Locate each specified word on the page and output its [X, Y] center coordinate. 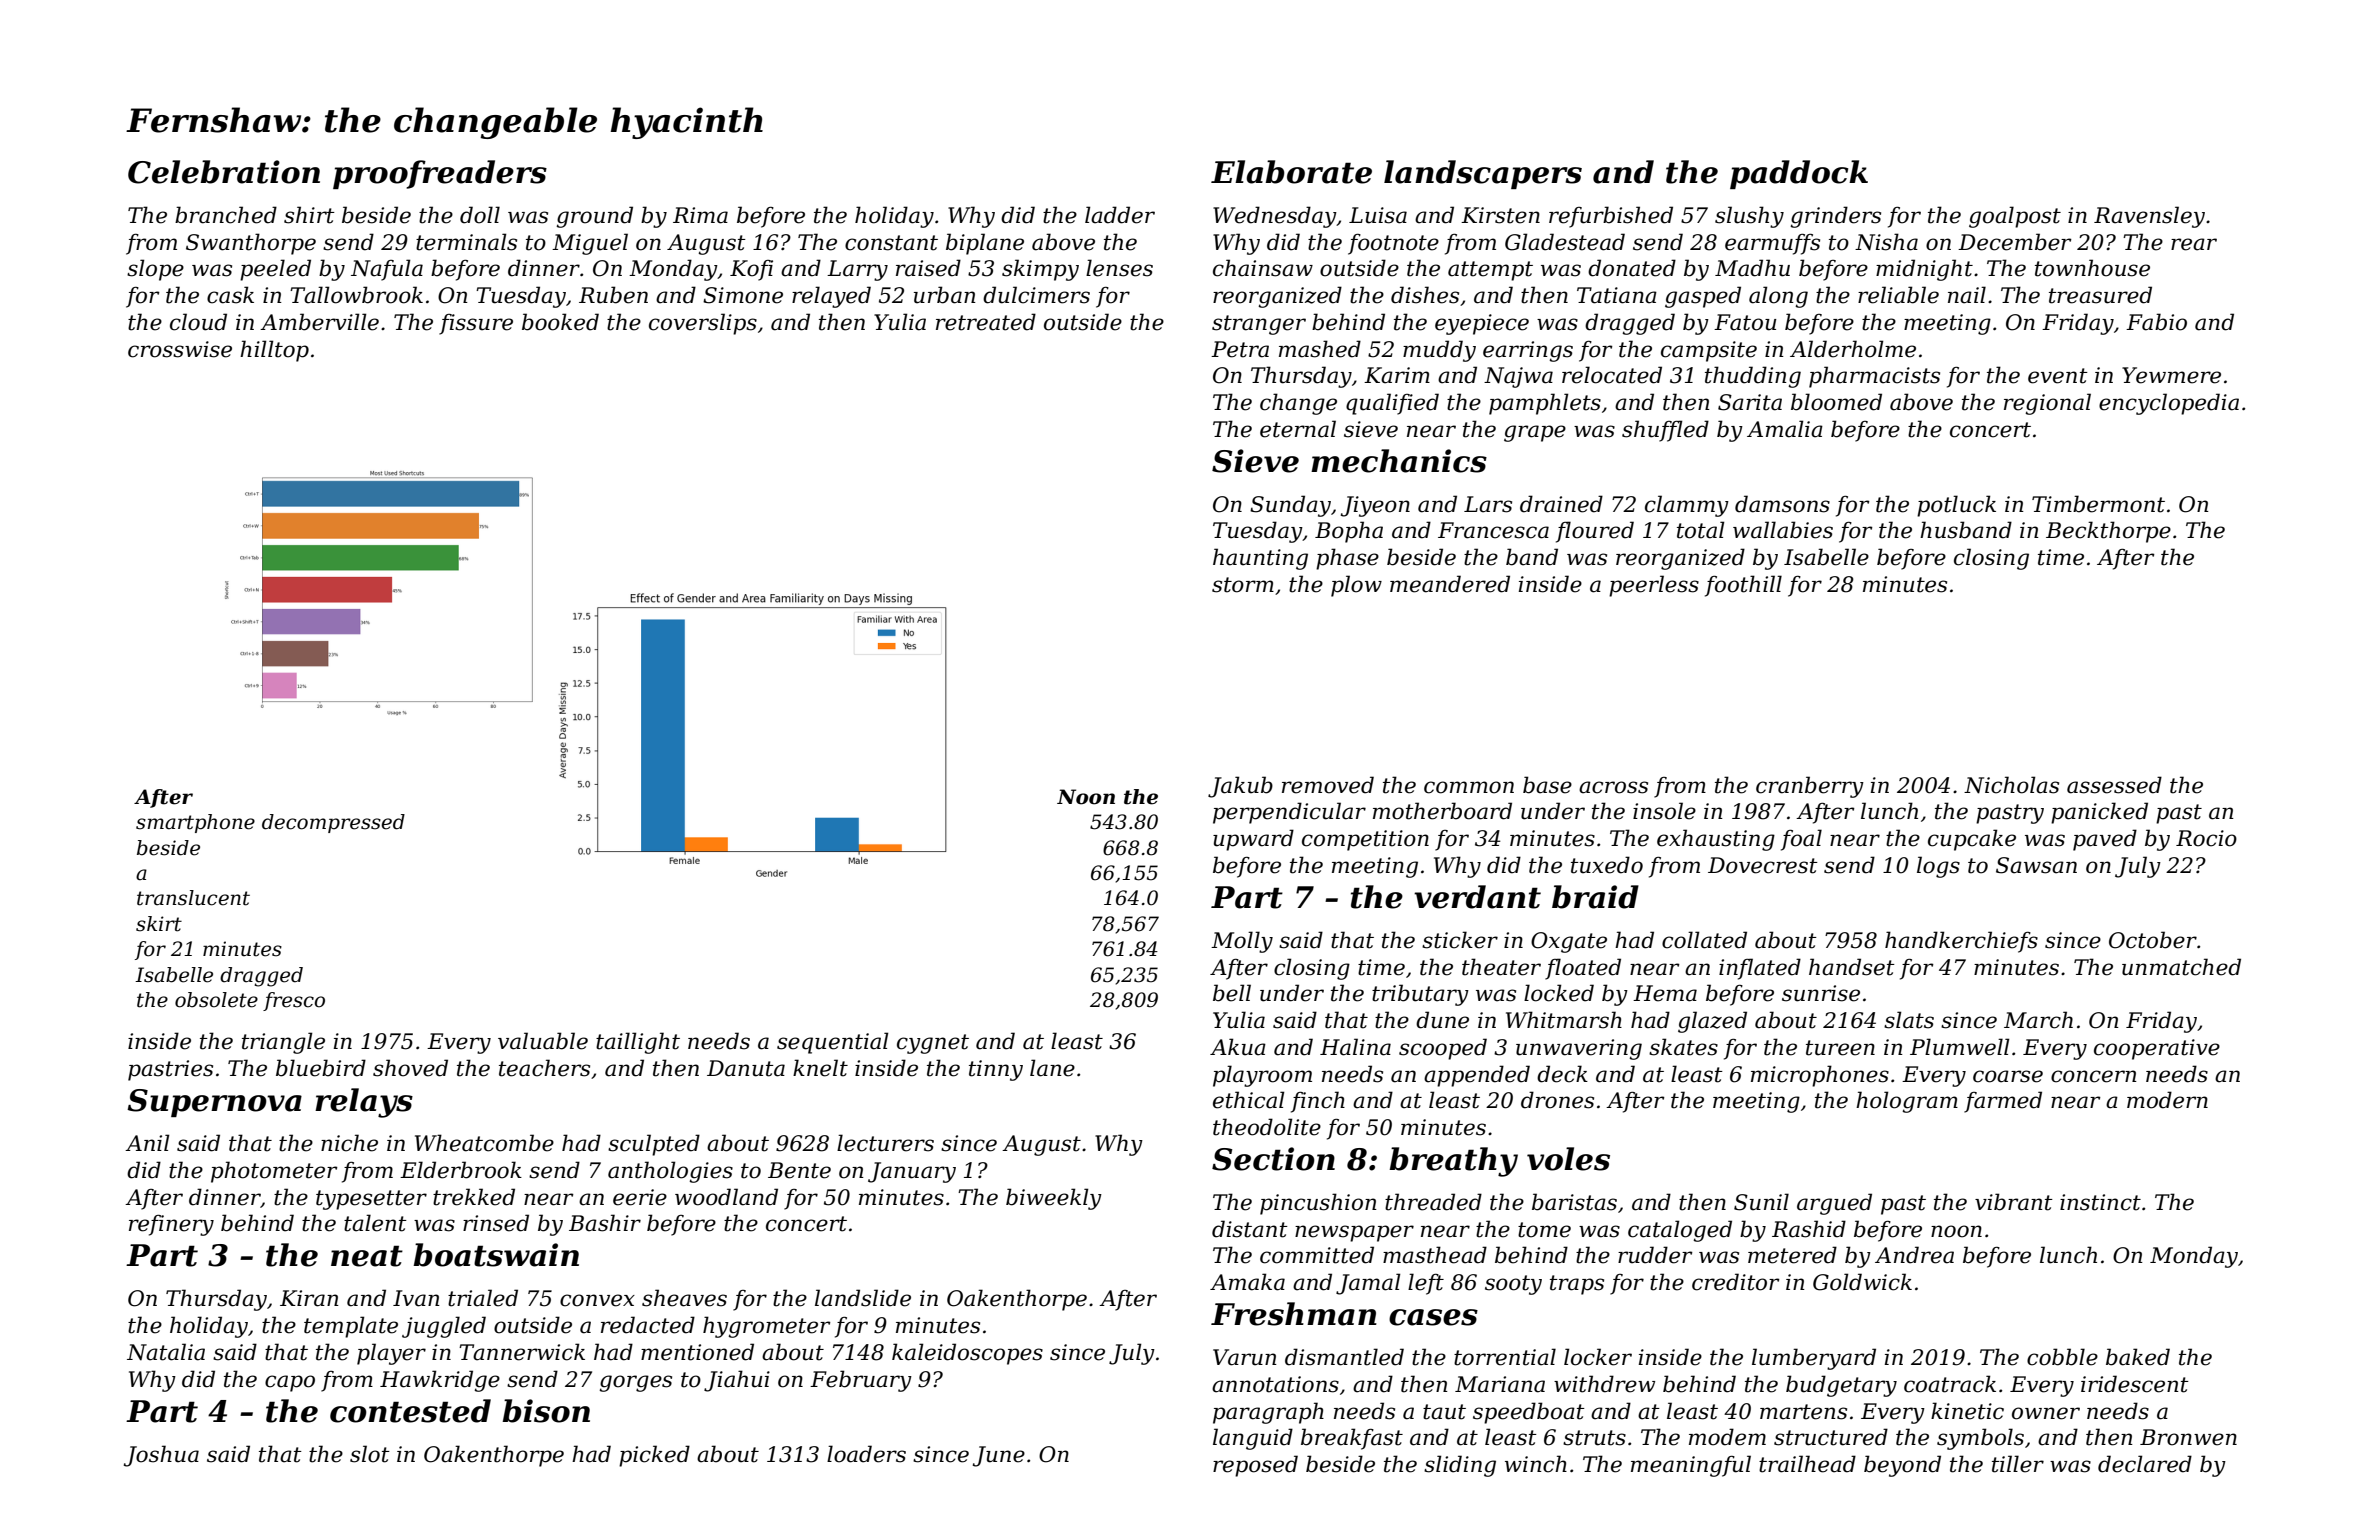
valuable [543, 1041]
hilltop [274, 351]
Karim [1397, 375]
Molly [1242, 942]
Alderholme [1853, 349]
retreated [986, 322]
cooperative [2157, 1049]
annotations [1275, 1384]
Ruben [613, 295]
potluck [1956, 506]
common [1469, 787]
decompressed [333, 823]
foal [1801, 840]
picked [654, 1456]
